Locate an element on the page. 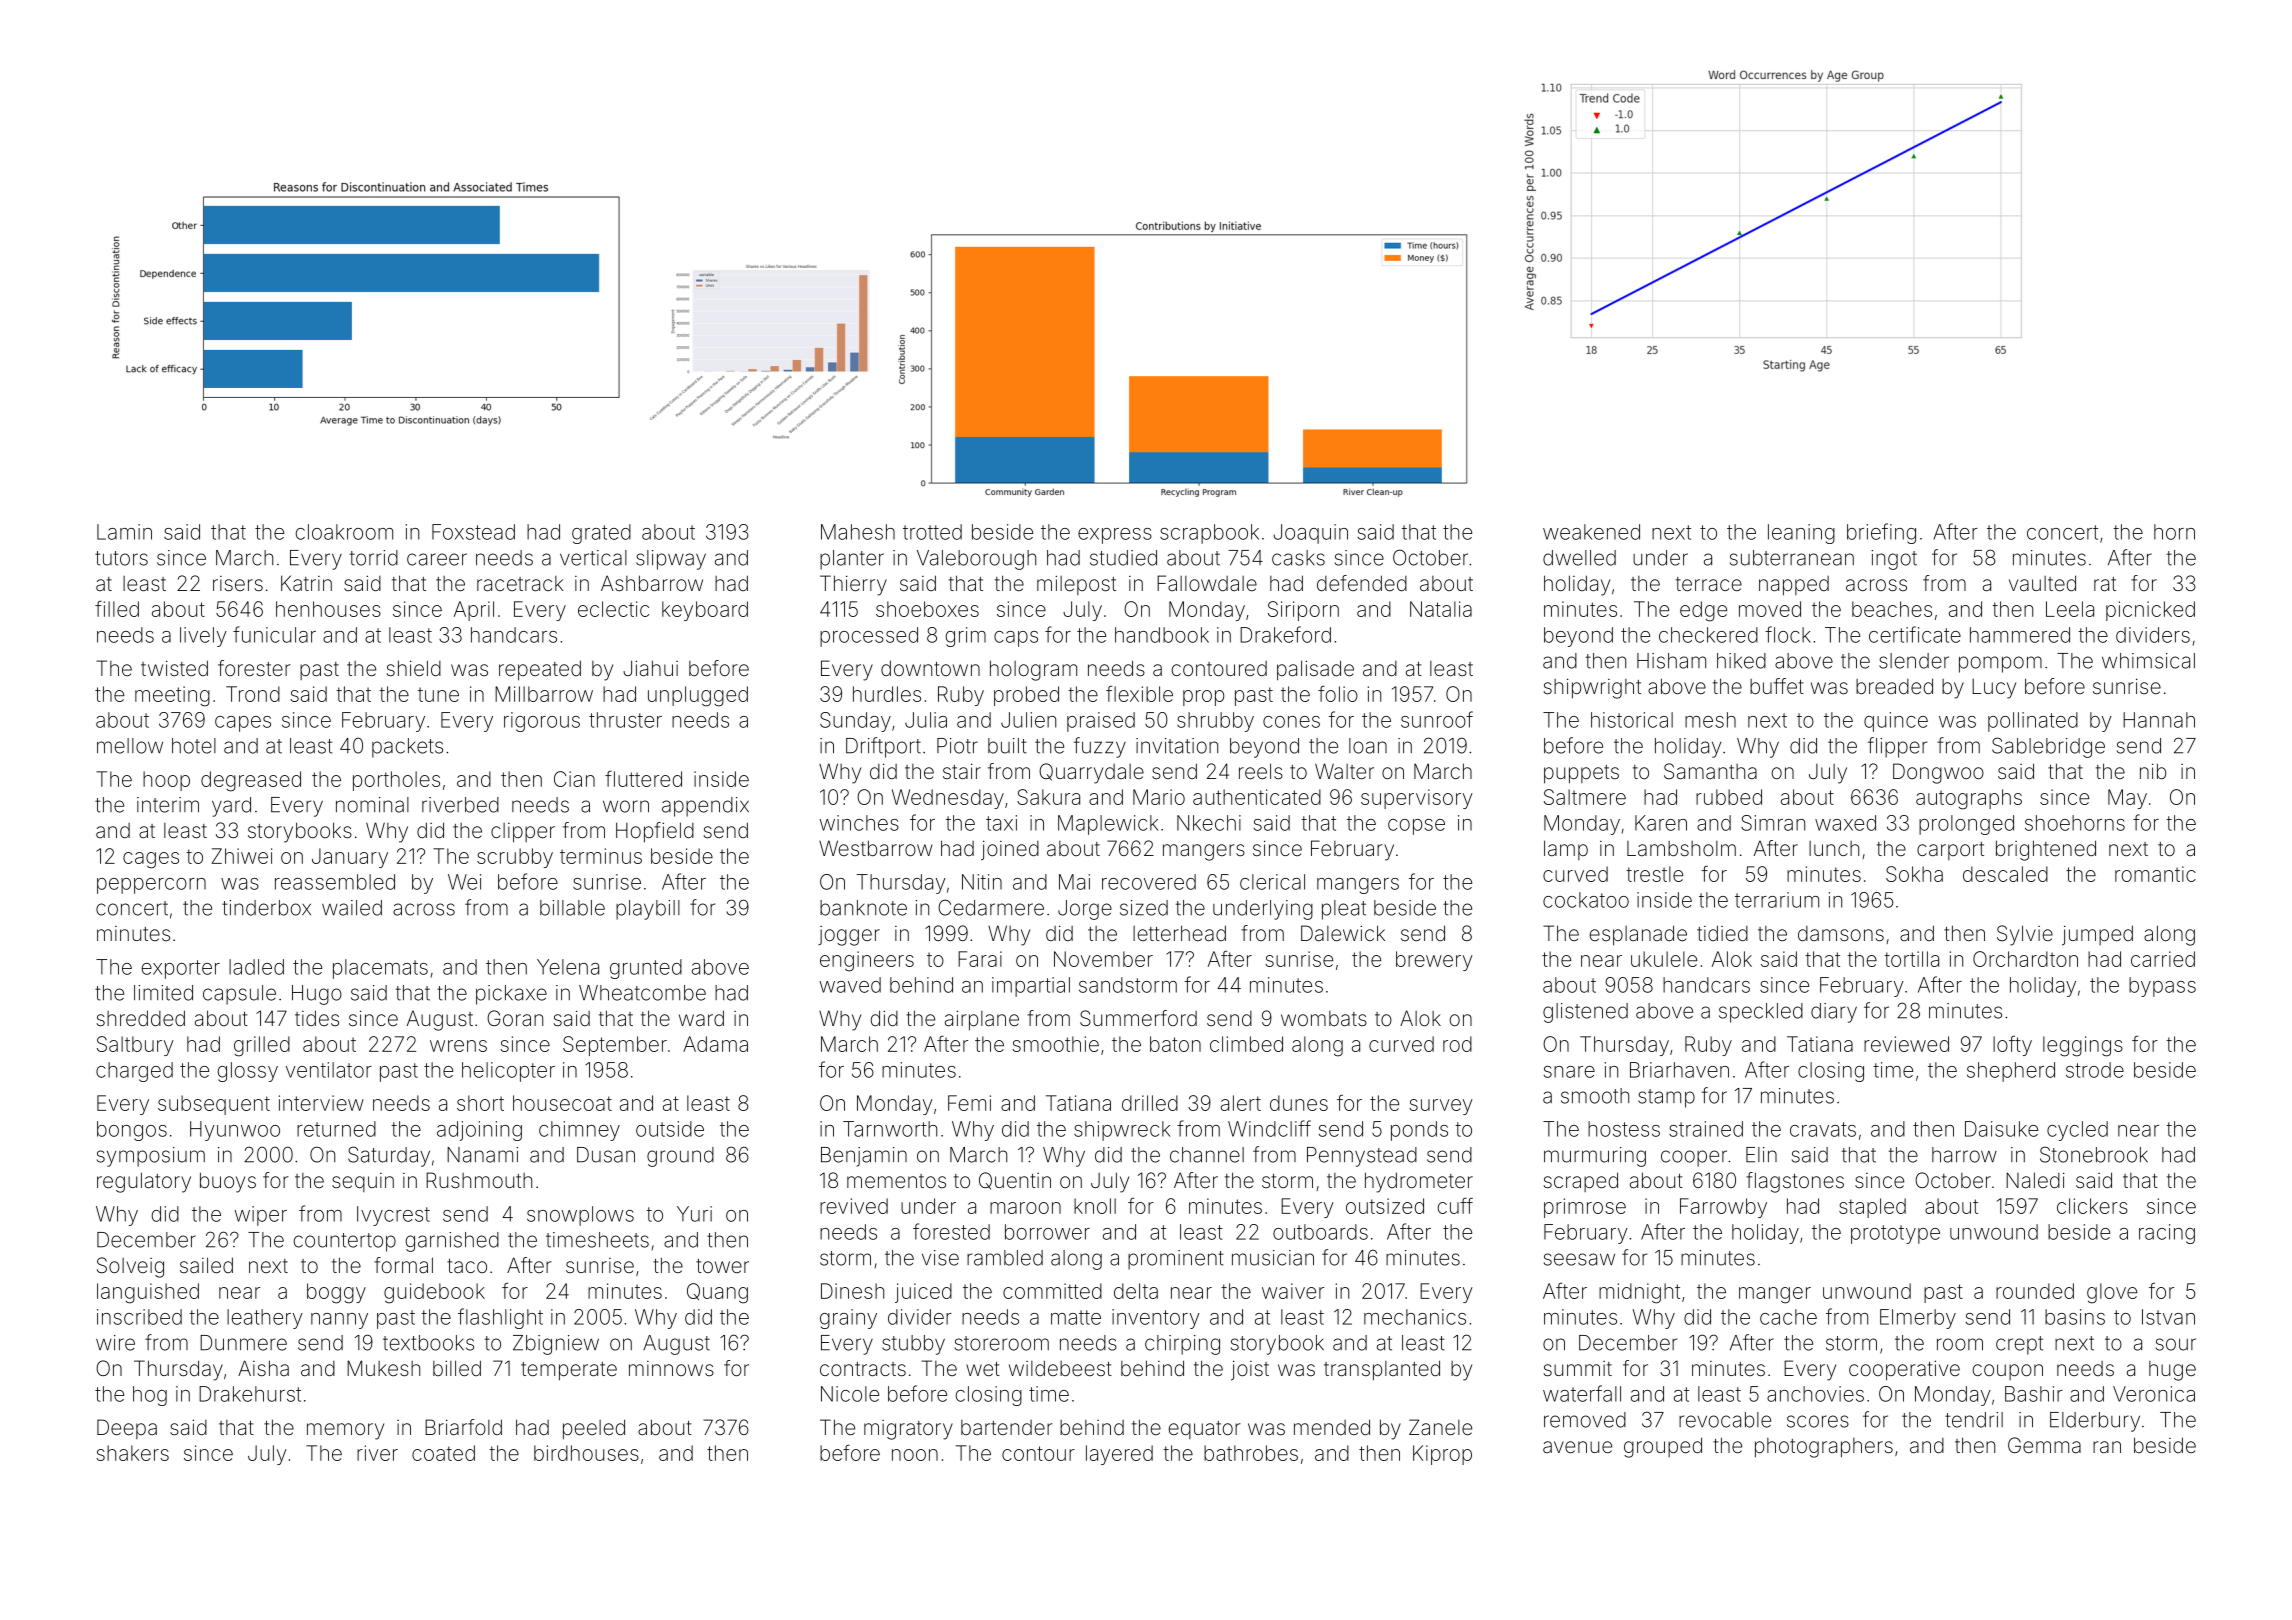 This document has width=2292, height=1620. coated is located at coordinates (443, 1453).
